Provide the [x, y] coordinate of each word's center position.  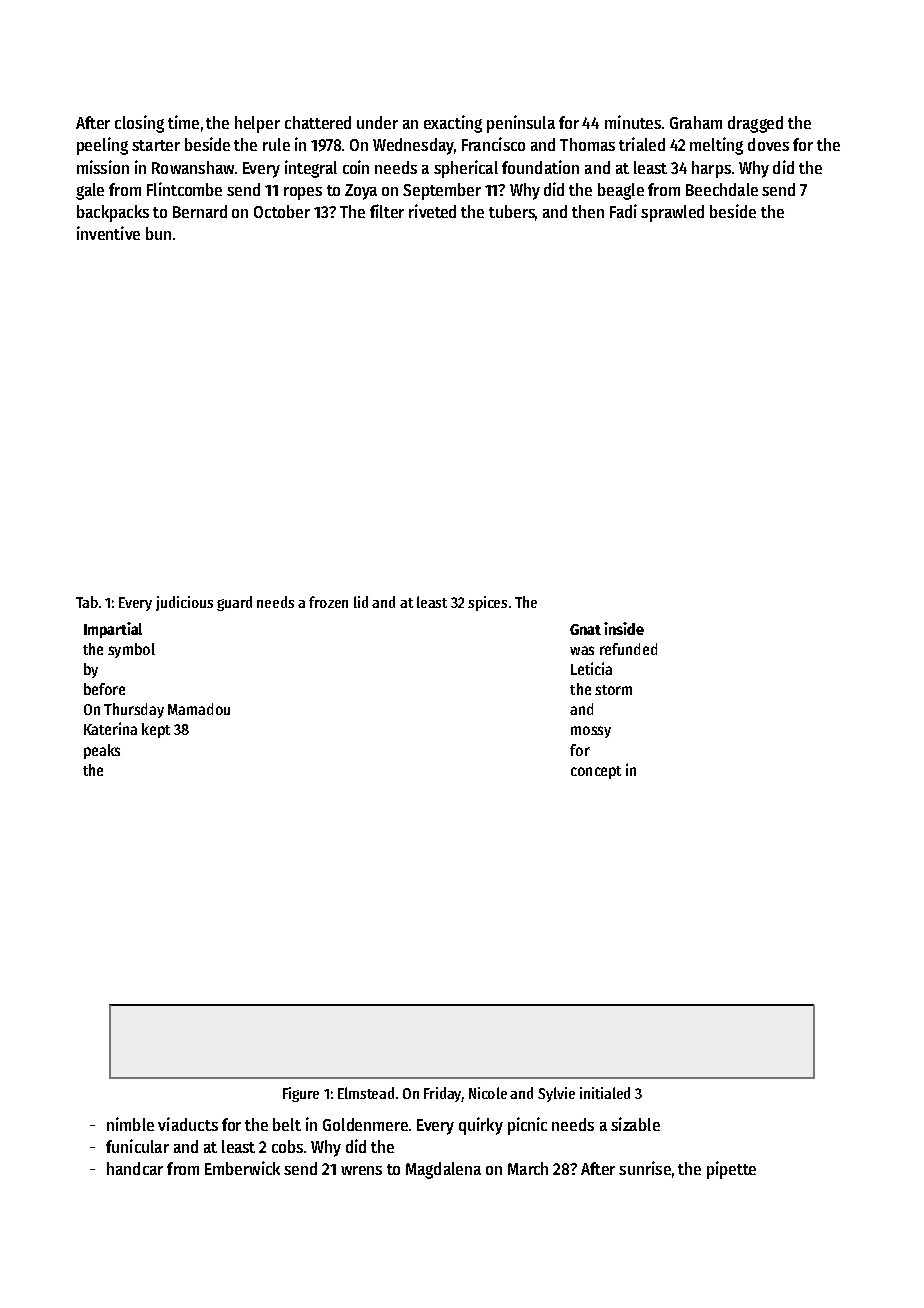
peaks [102, 751]
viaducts [188, 1124]
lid [361, 602]
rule [276, 144]
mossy [591, 732]
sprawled [672, 213]
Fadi [623, 211]
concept [596, 772]
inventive [108, 233]
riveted [432, 211]
